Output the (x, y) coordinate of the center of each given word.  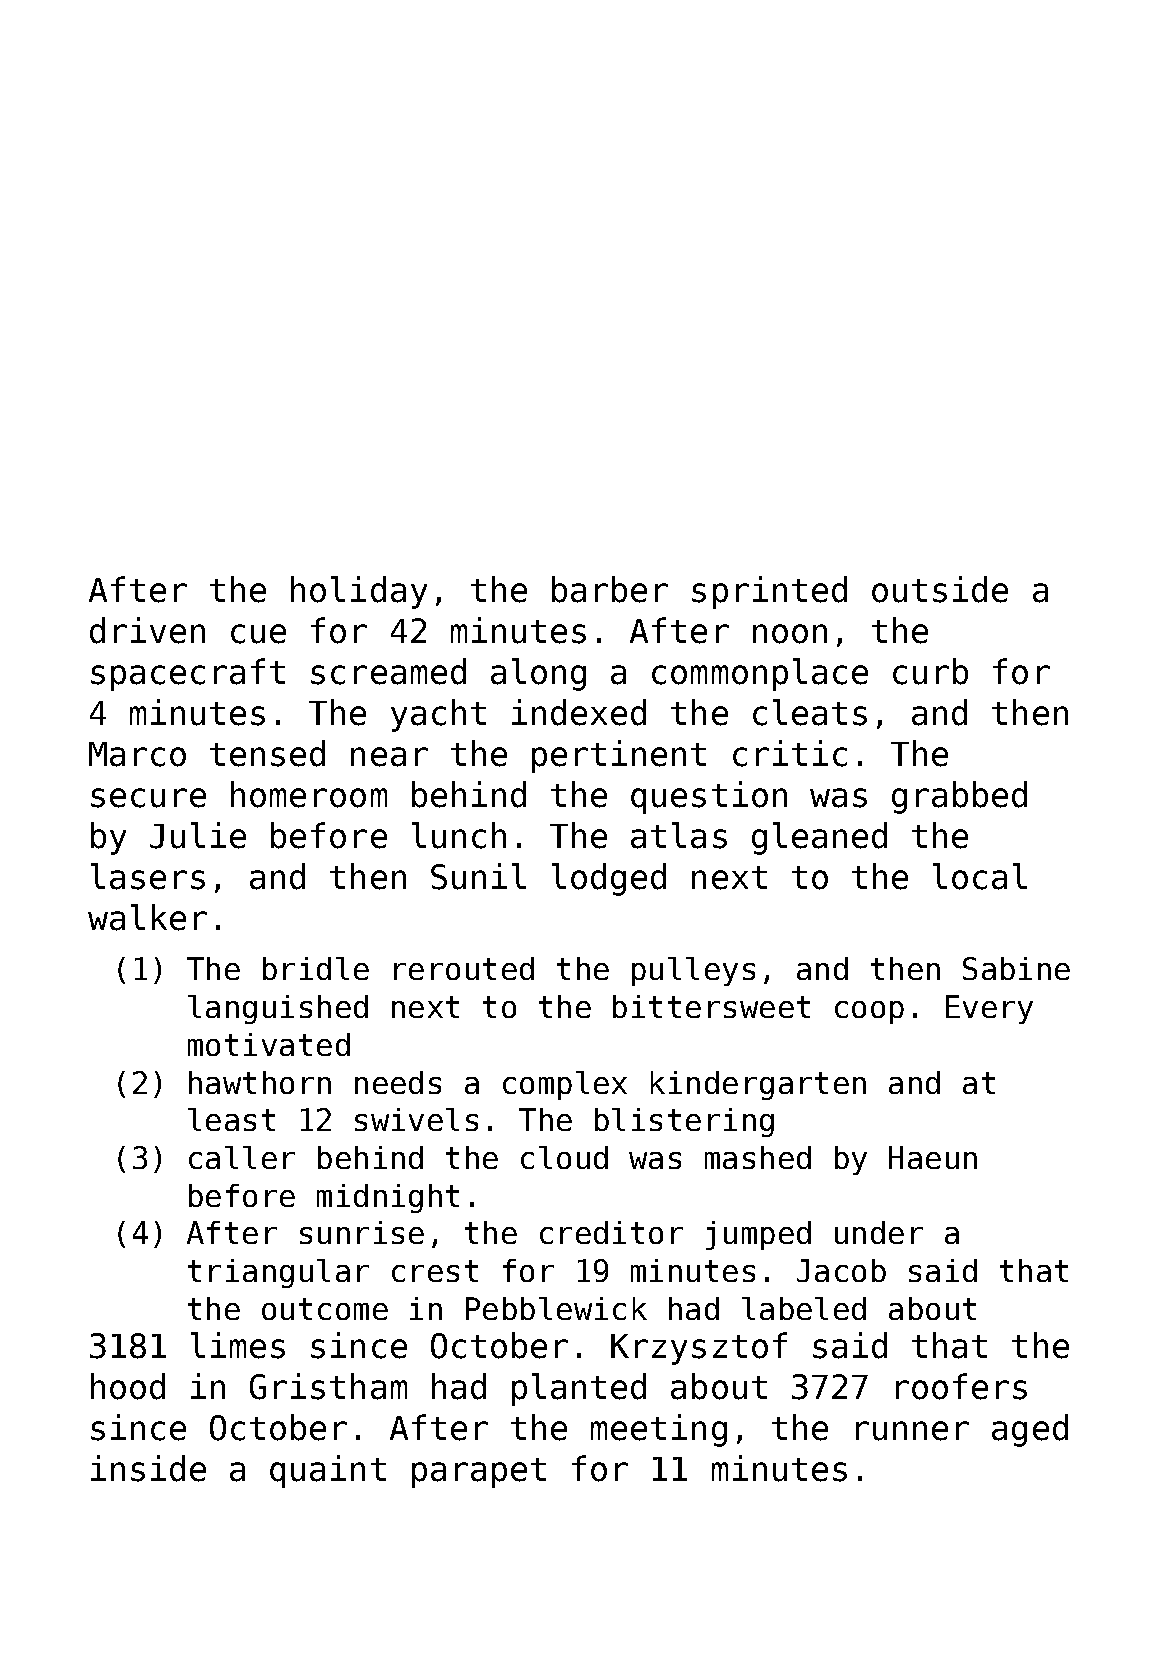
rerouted (464, 968)
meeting (659, 1430)
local (980, 876)
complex (565, 1085)
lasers (148, 876)
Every (989, 1009)
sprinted (769, 592)
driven (147, 630)
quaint (328, 1471)
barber (610, 589)
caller (242, 1157)
